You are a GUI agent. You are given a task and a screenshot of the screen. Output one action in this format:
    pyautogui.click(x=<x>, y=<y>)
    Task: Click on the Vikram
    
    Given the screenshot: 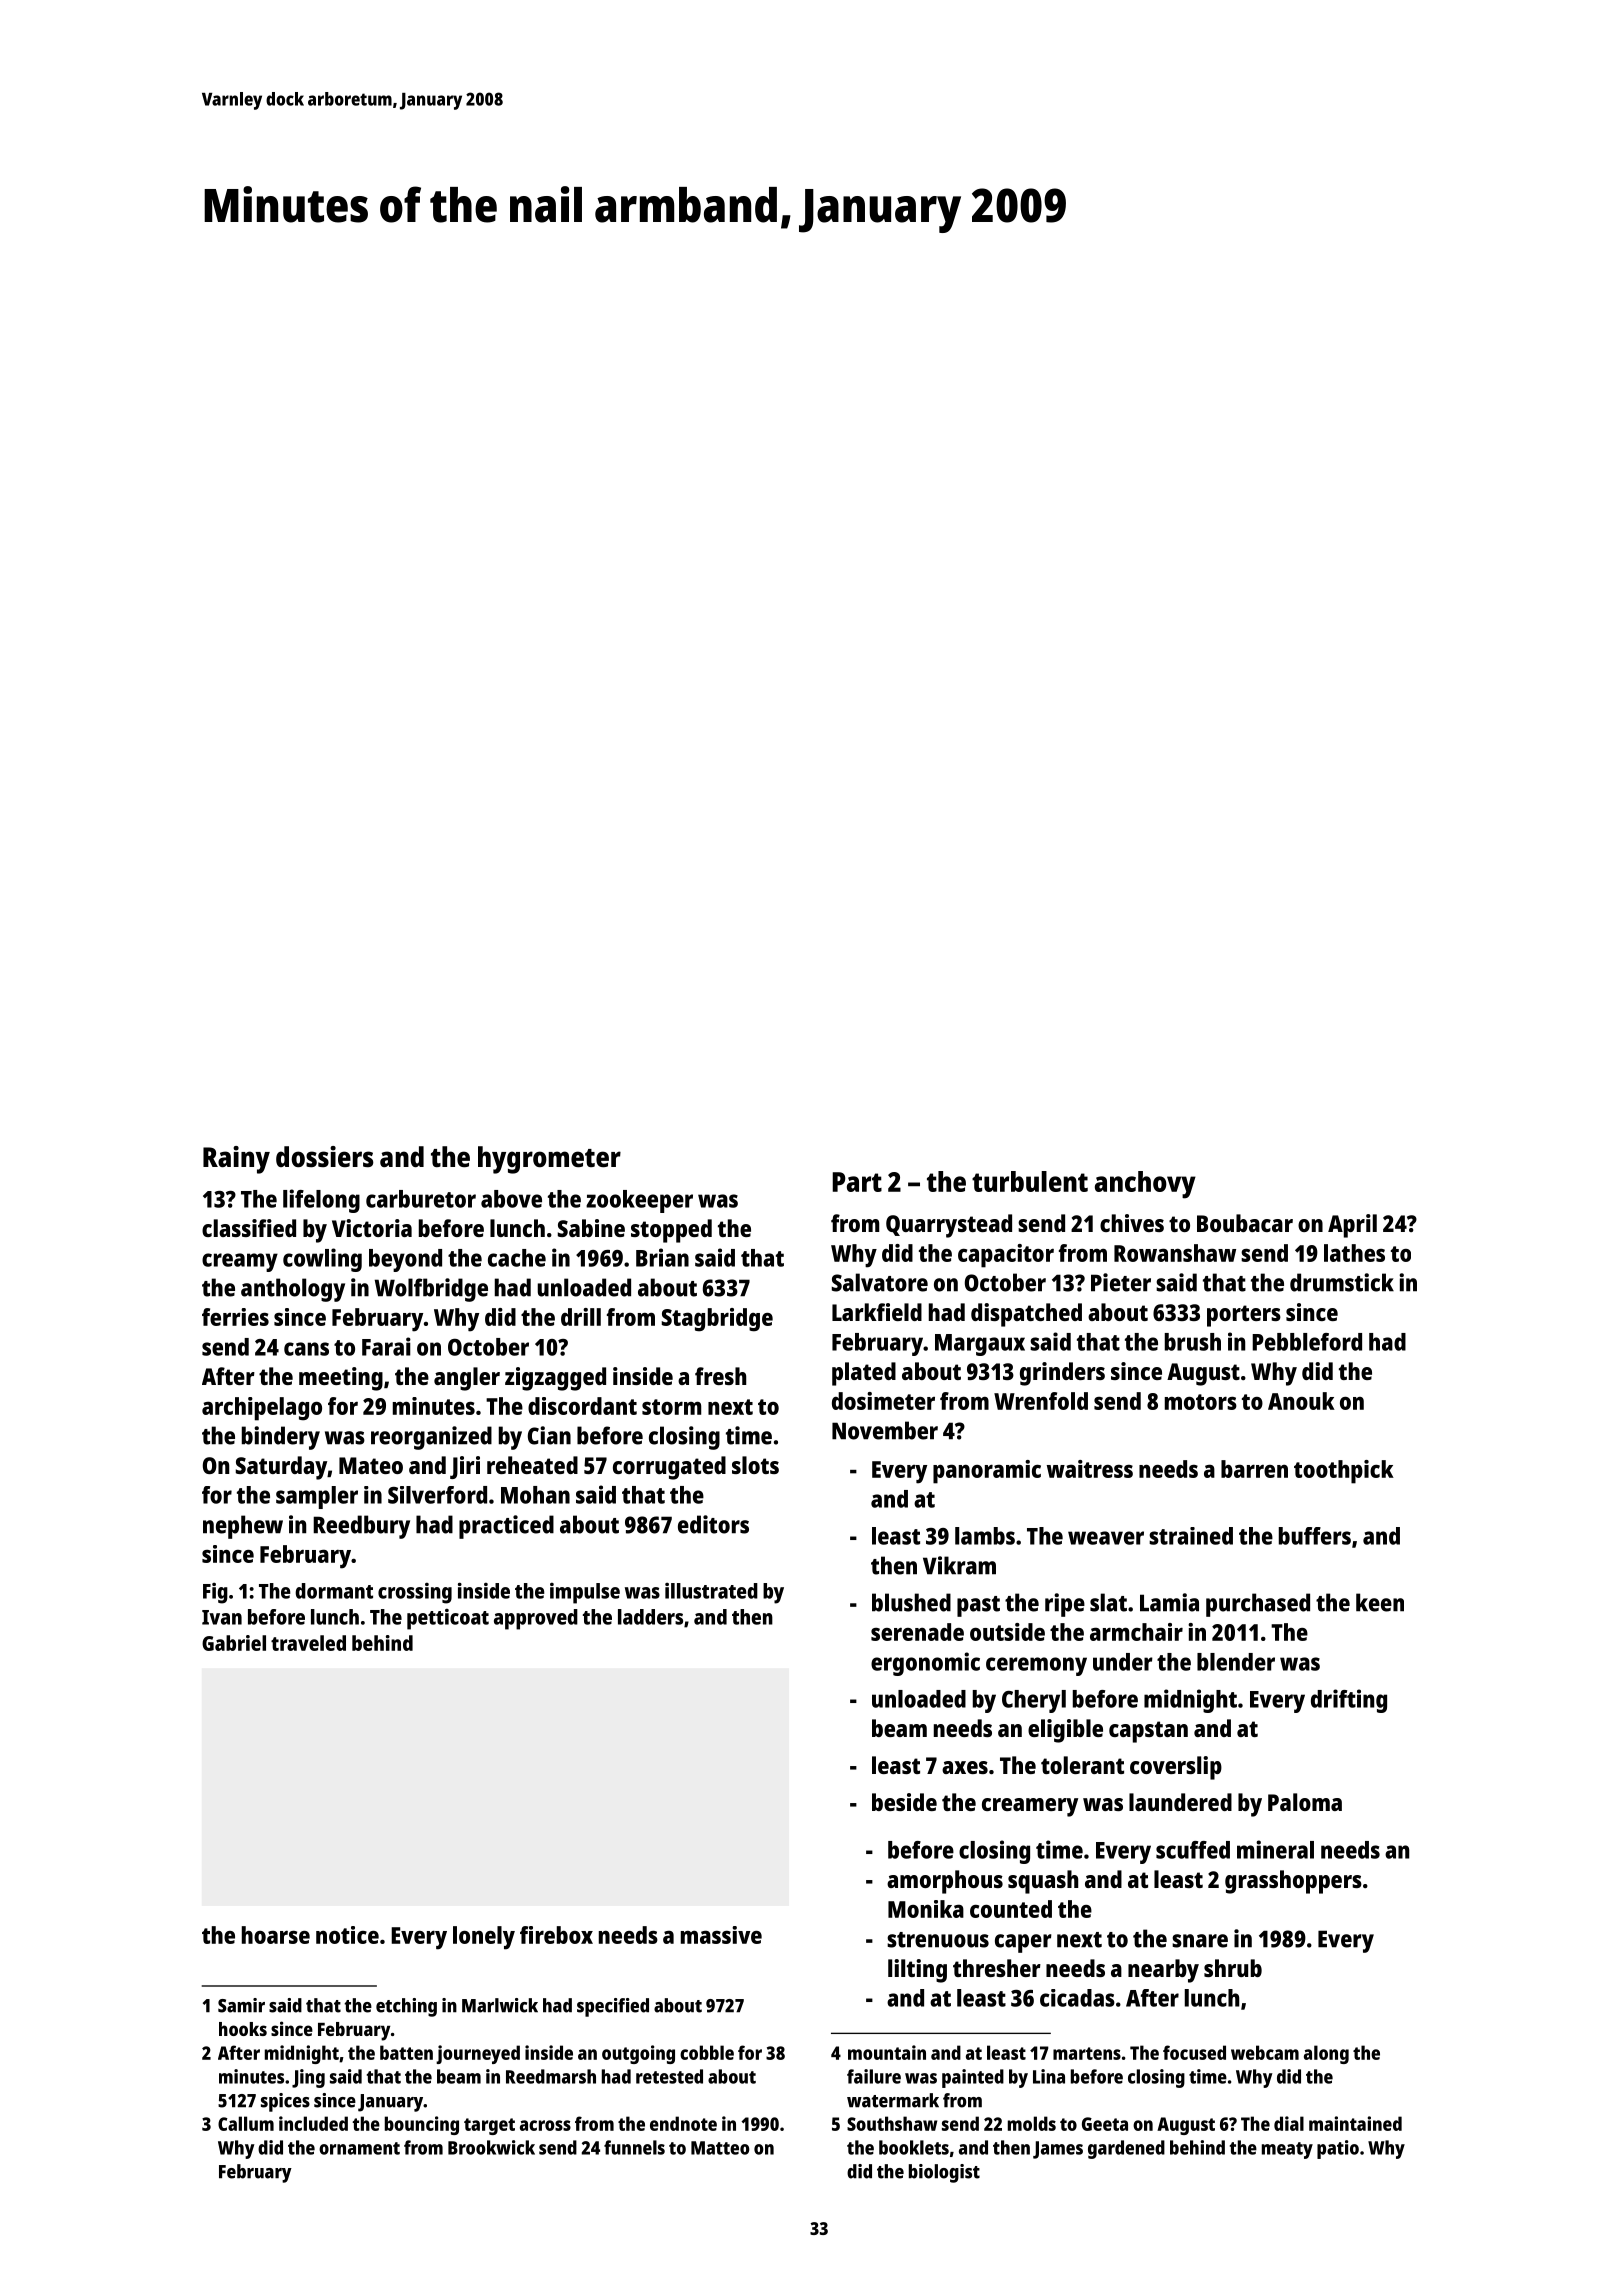 What is the action you would take?
    pyautogui.click(x=959, y=1565)
